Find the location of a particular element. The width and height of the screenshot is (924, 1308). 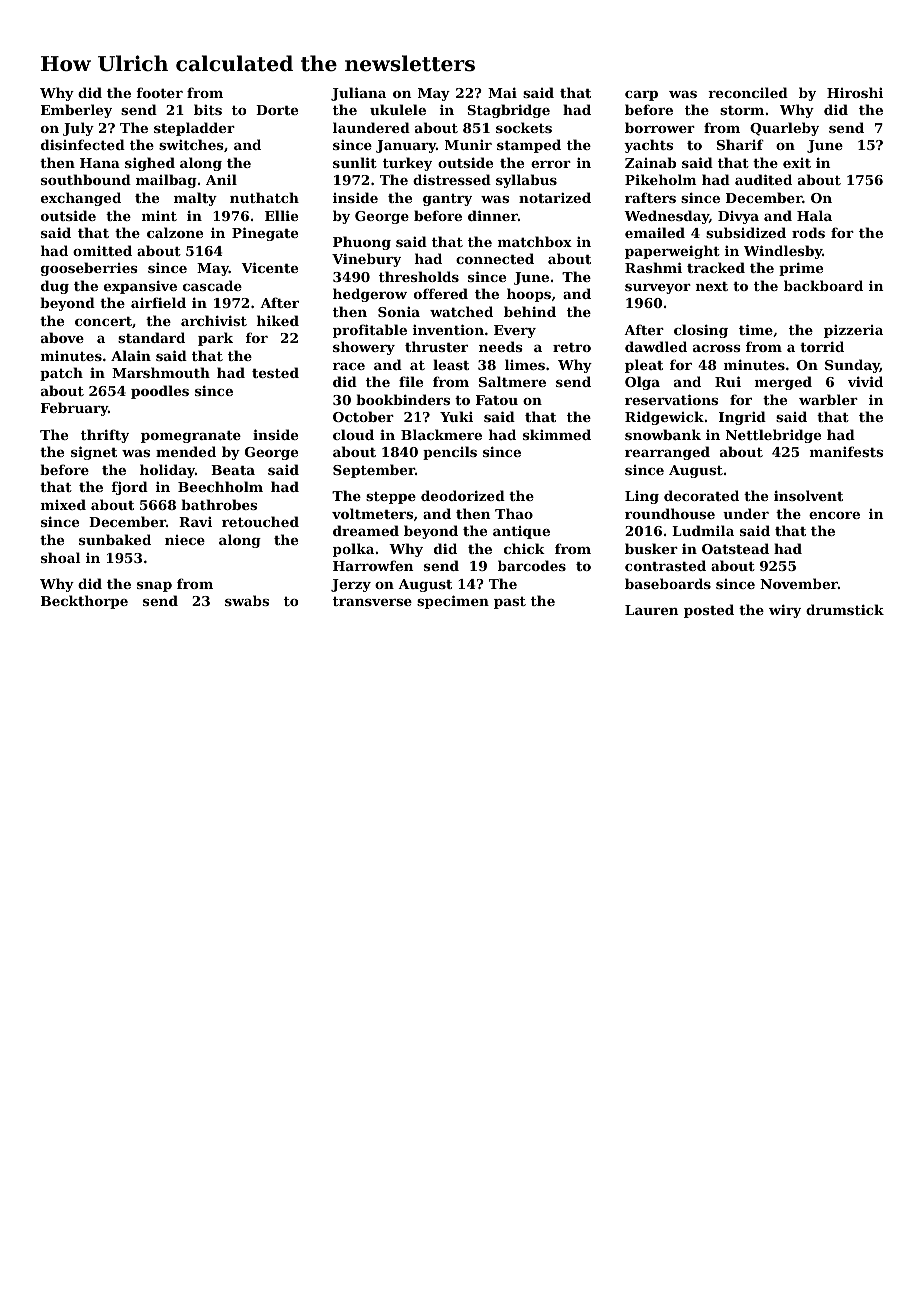

mint is located at coordinates (159, 216).
